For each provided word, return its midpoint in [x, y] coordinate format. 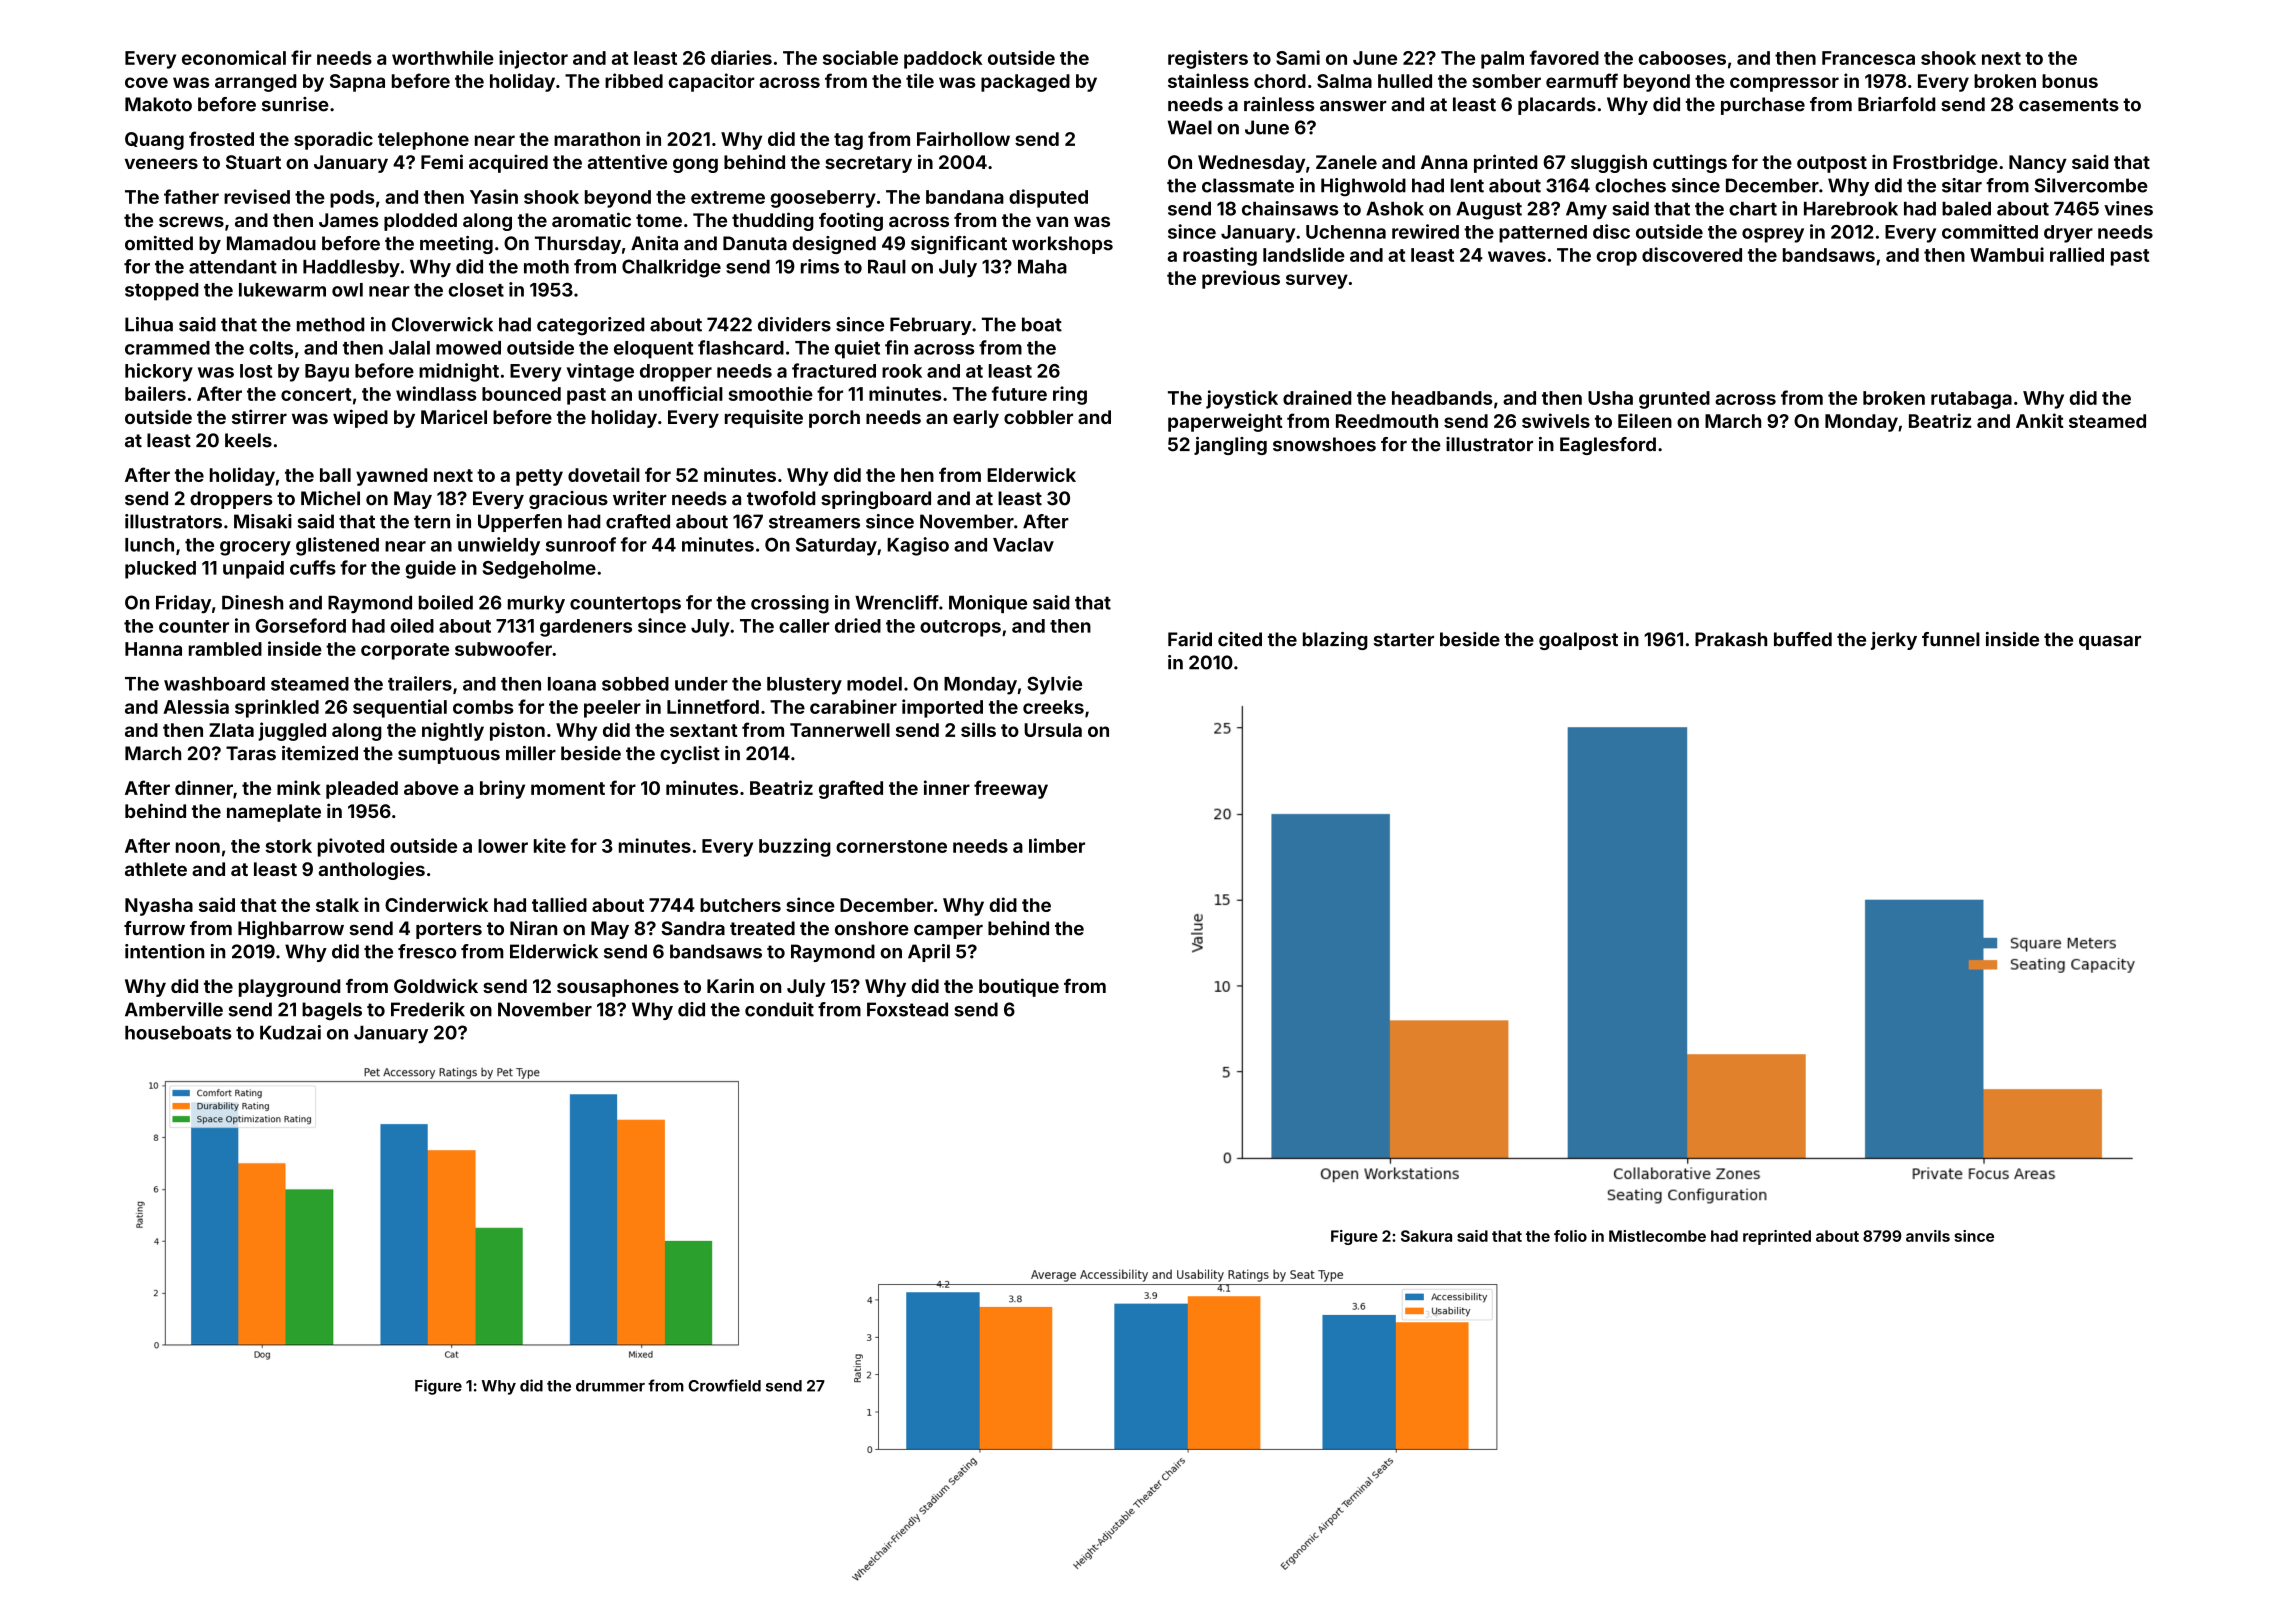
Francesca [1868, 58]
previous [1241, 279]
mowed [468, 348]
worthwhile [443, 57]
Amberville [174, 1009]
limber [1057, 845]
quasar [2110, 643]
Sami [1298, 57]
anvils [1928, 1236]
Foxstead [907, 1009]
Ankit [2040, 420]
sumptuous [449, 755]
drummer [610, 1386]
